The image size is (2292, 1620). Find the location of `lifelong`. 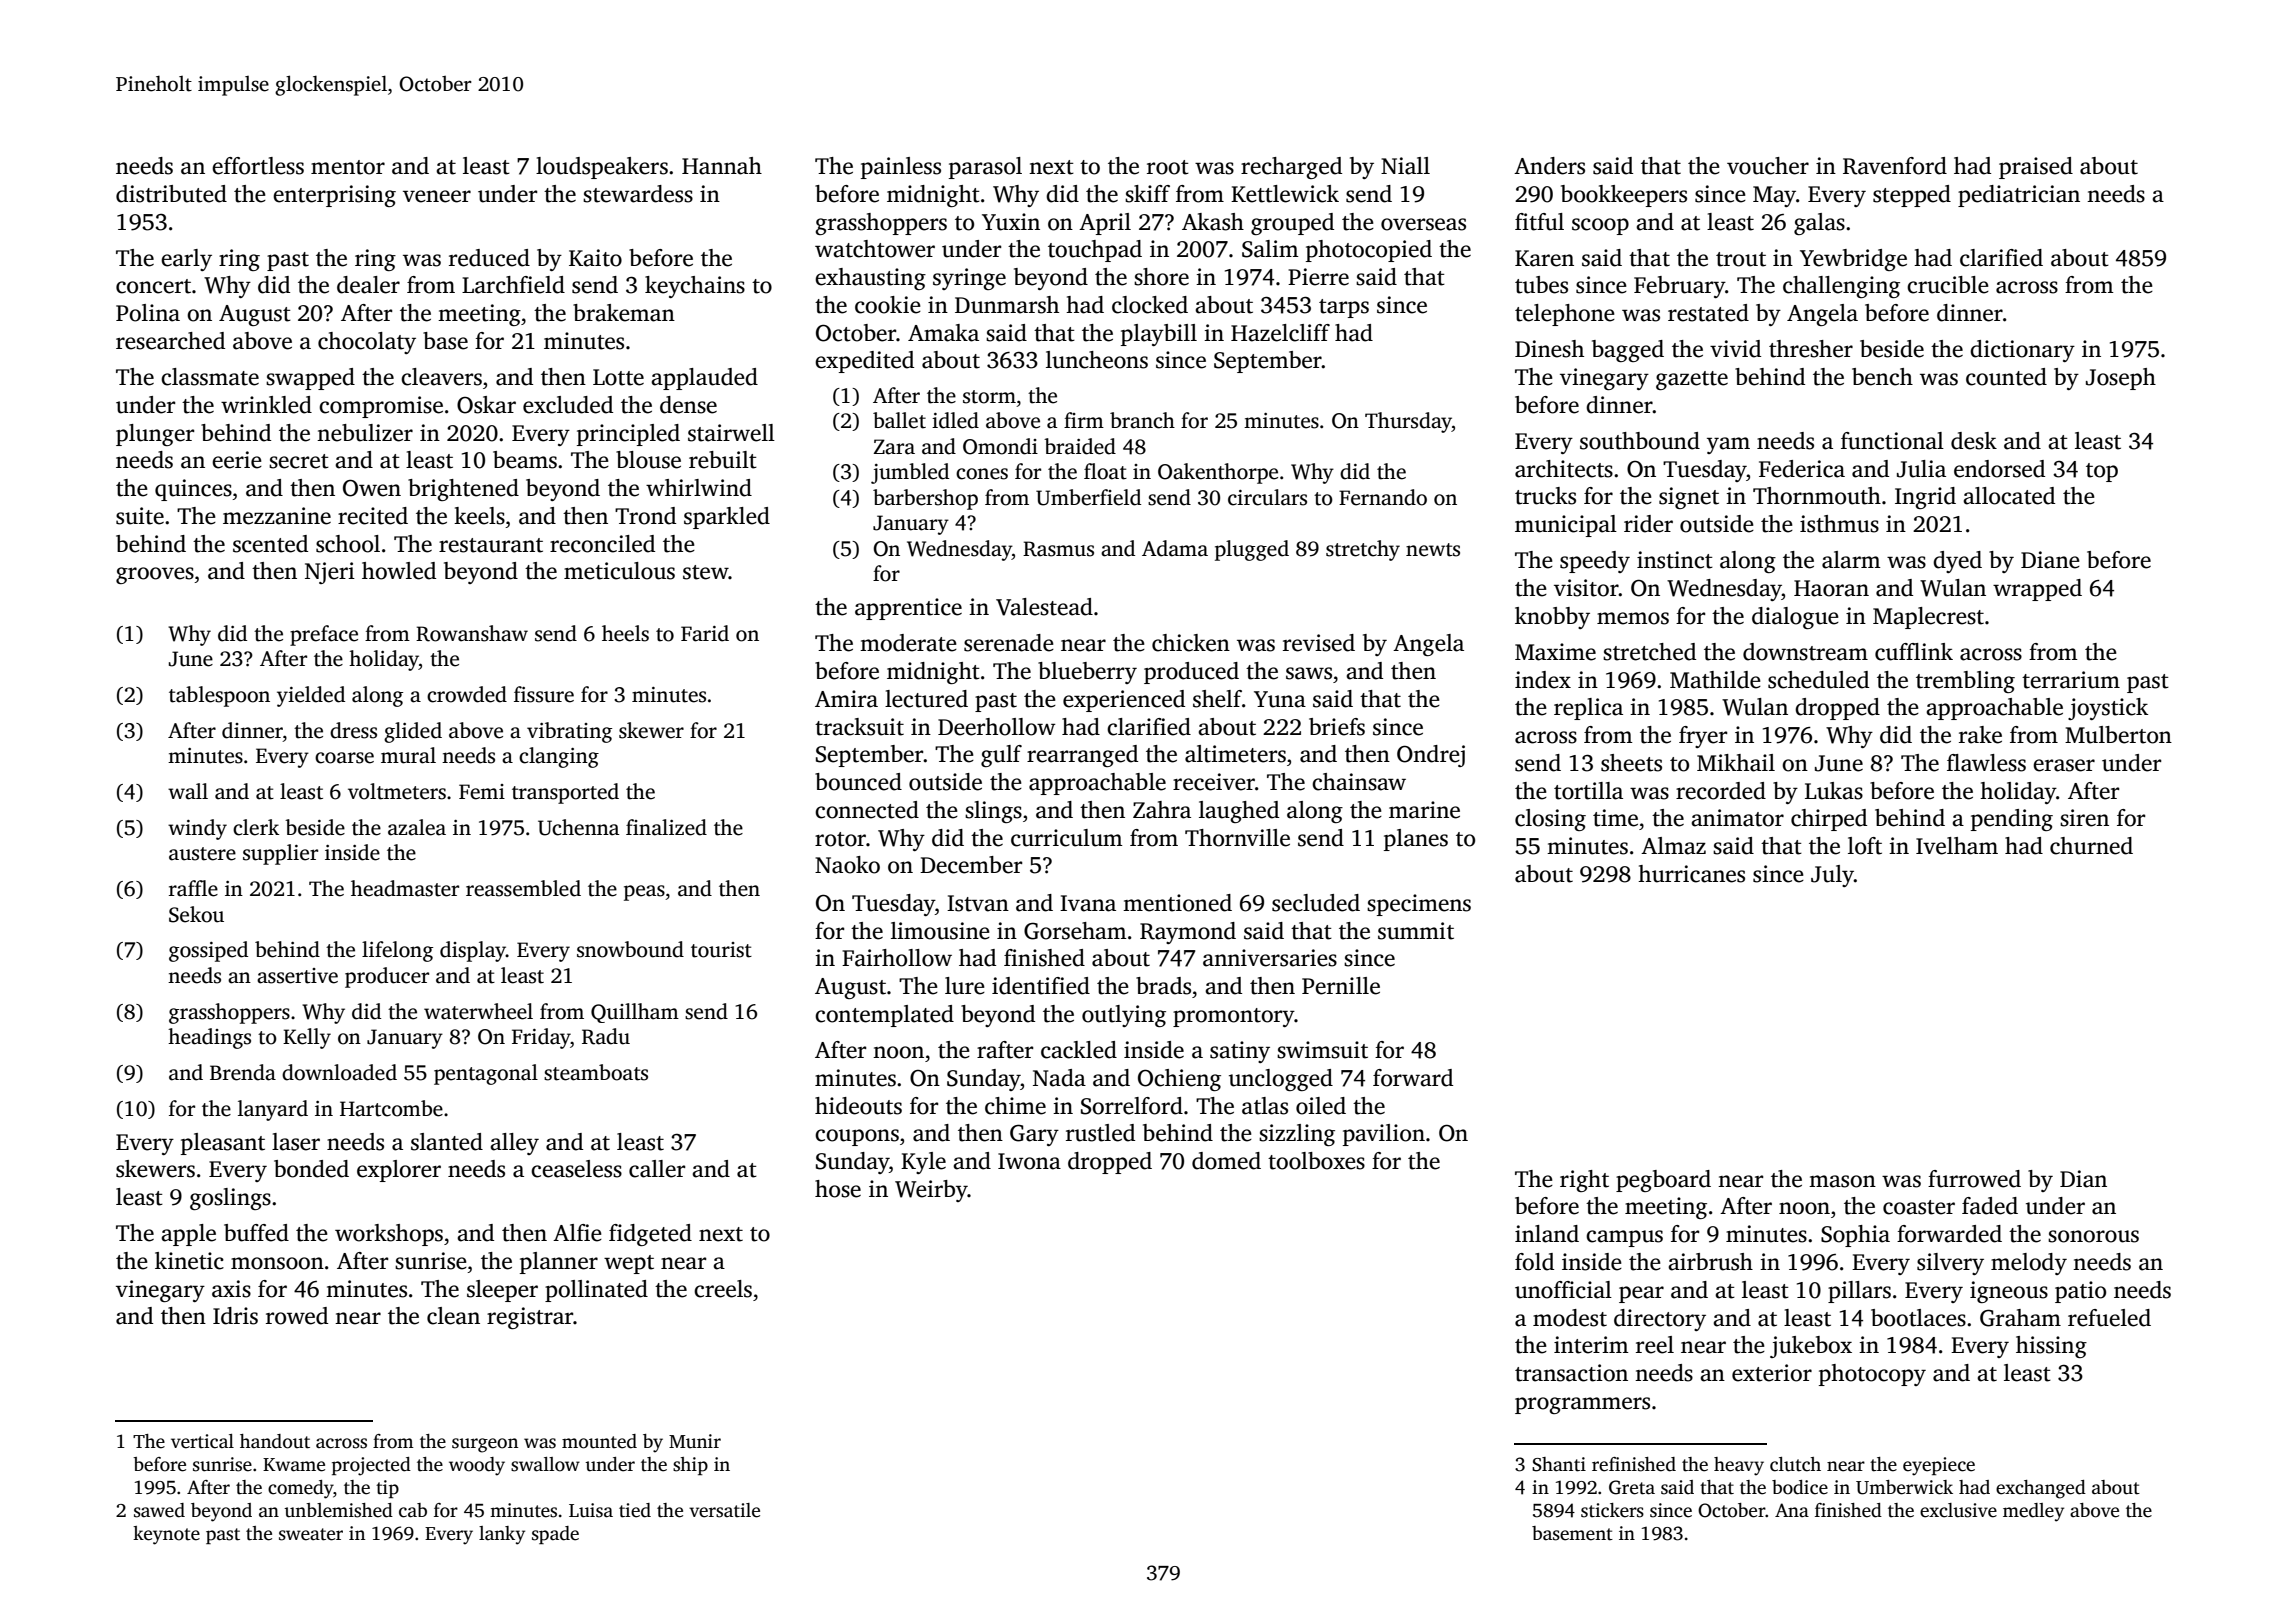

lifelong is located at coordinates (397, 951).
